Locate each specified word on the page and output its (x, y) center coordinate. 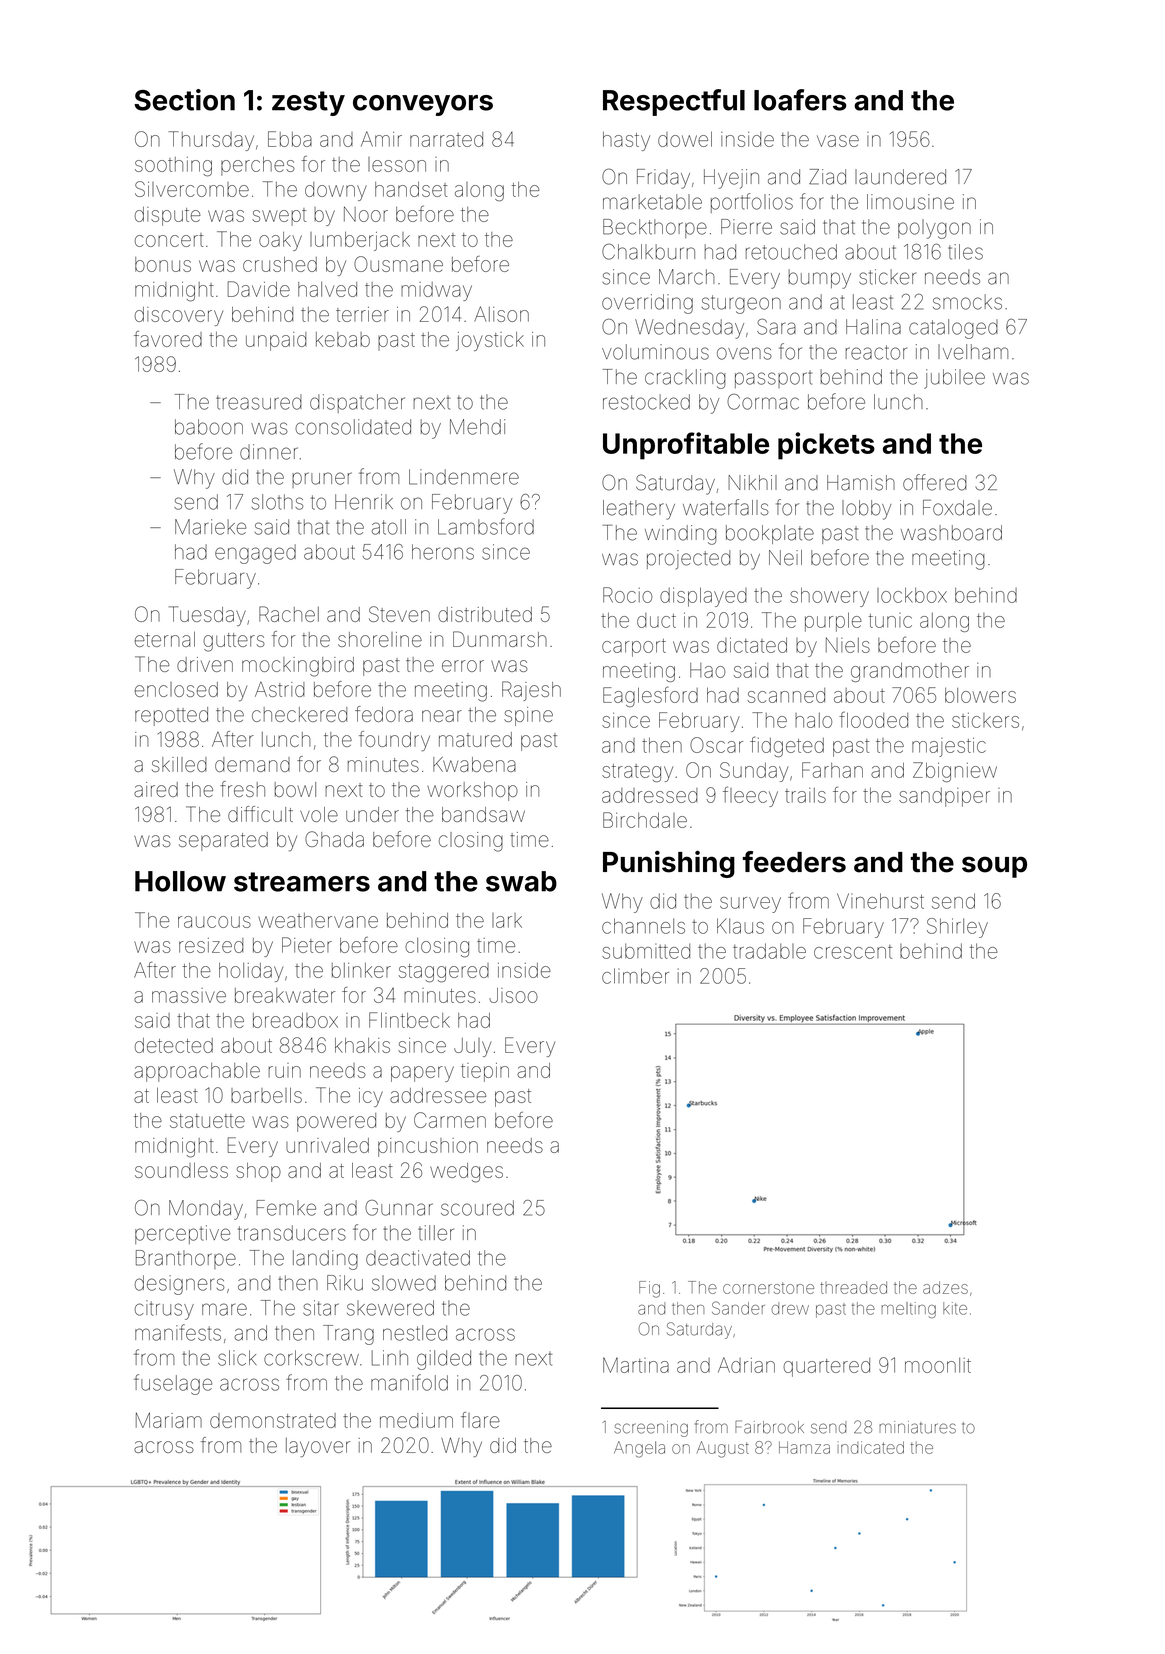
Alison (501, 314)
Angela (639, 1449)
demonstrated (273, 1420)
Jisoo (513, 995)
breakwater (285, 995)
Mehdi (477, 427)
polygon (934, 229)
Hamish (861, 483)
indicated (871, 1447)
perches (258, 166)
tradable (769, 951)
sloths (277, 502)
